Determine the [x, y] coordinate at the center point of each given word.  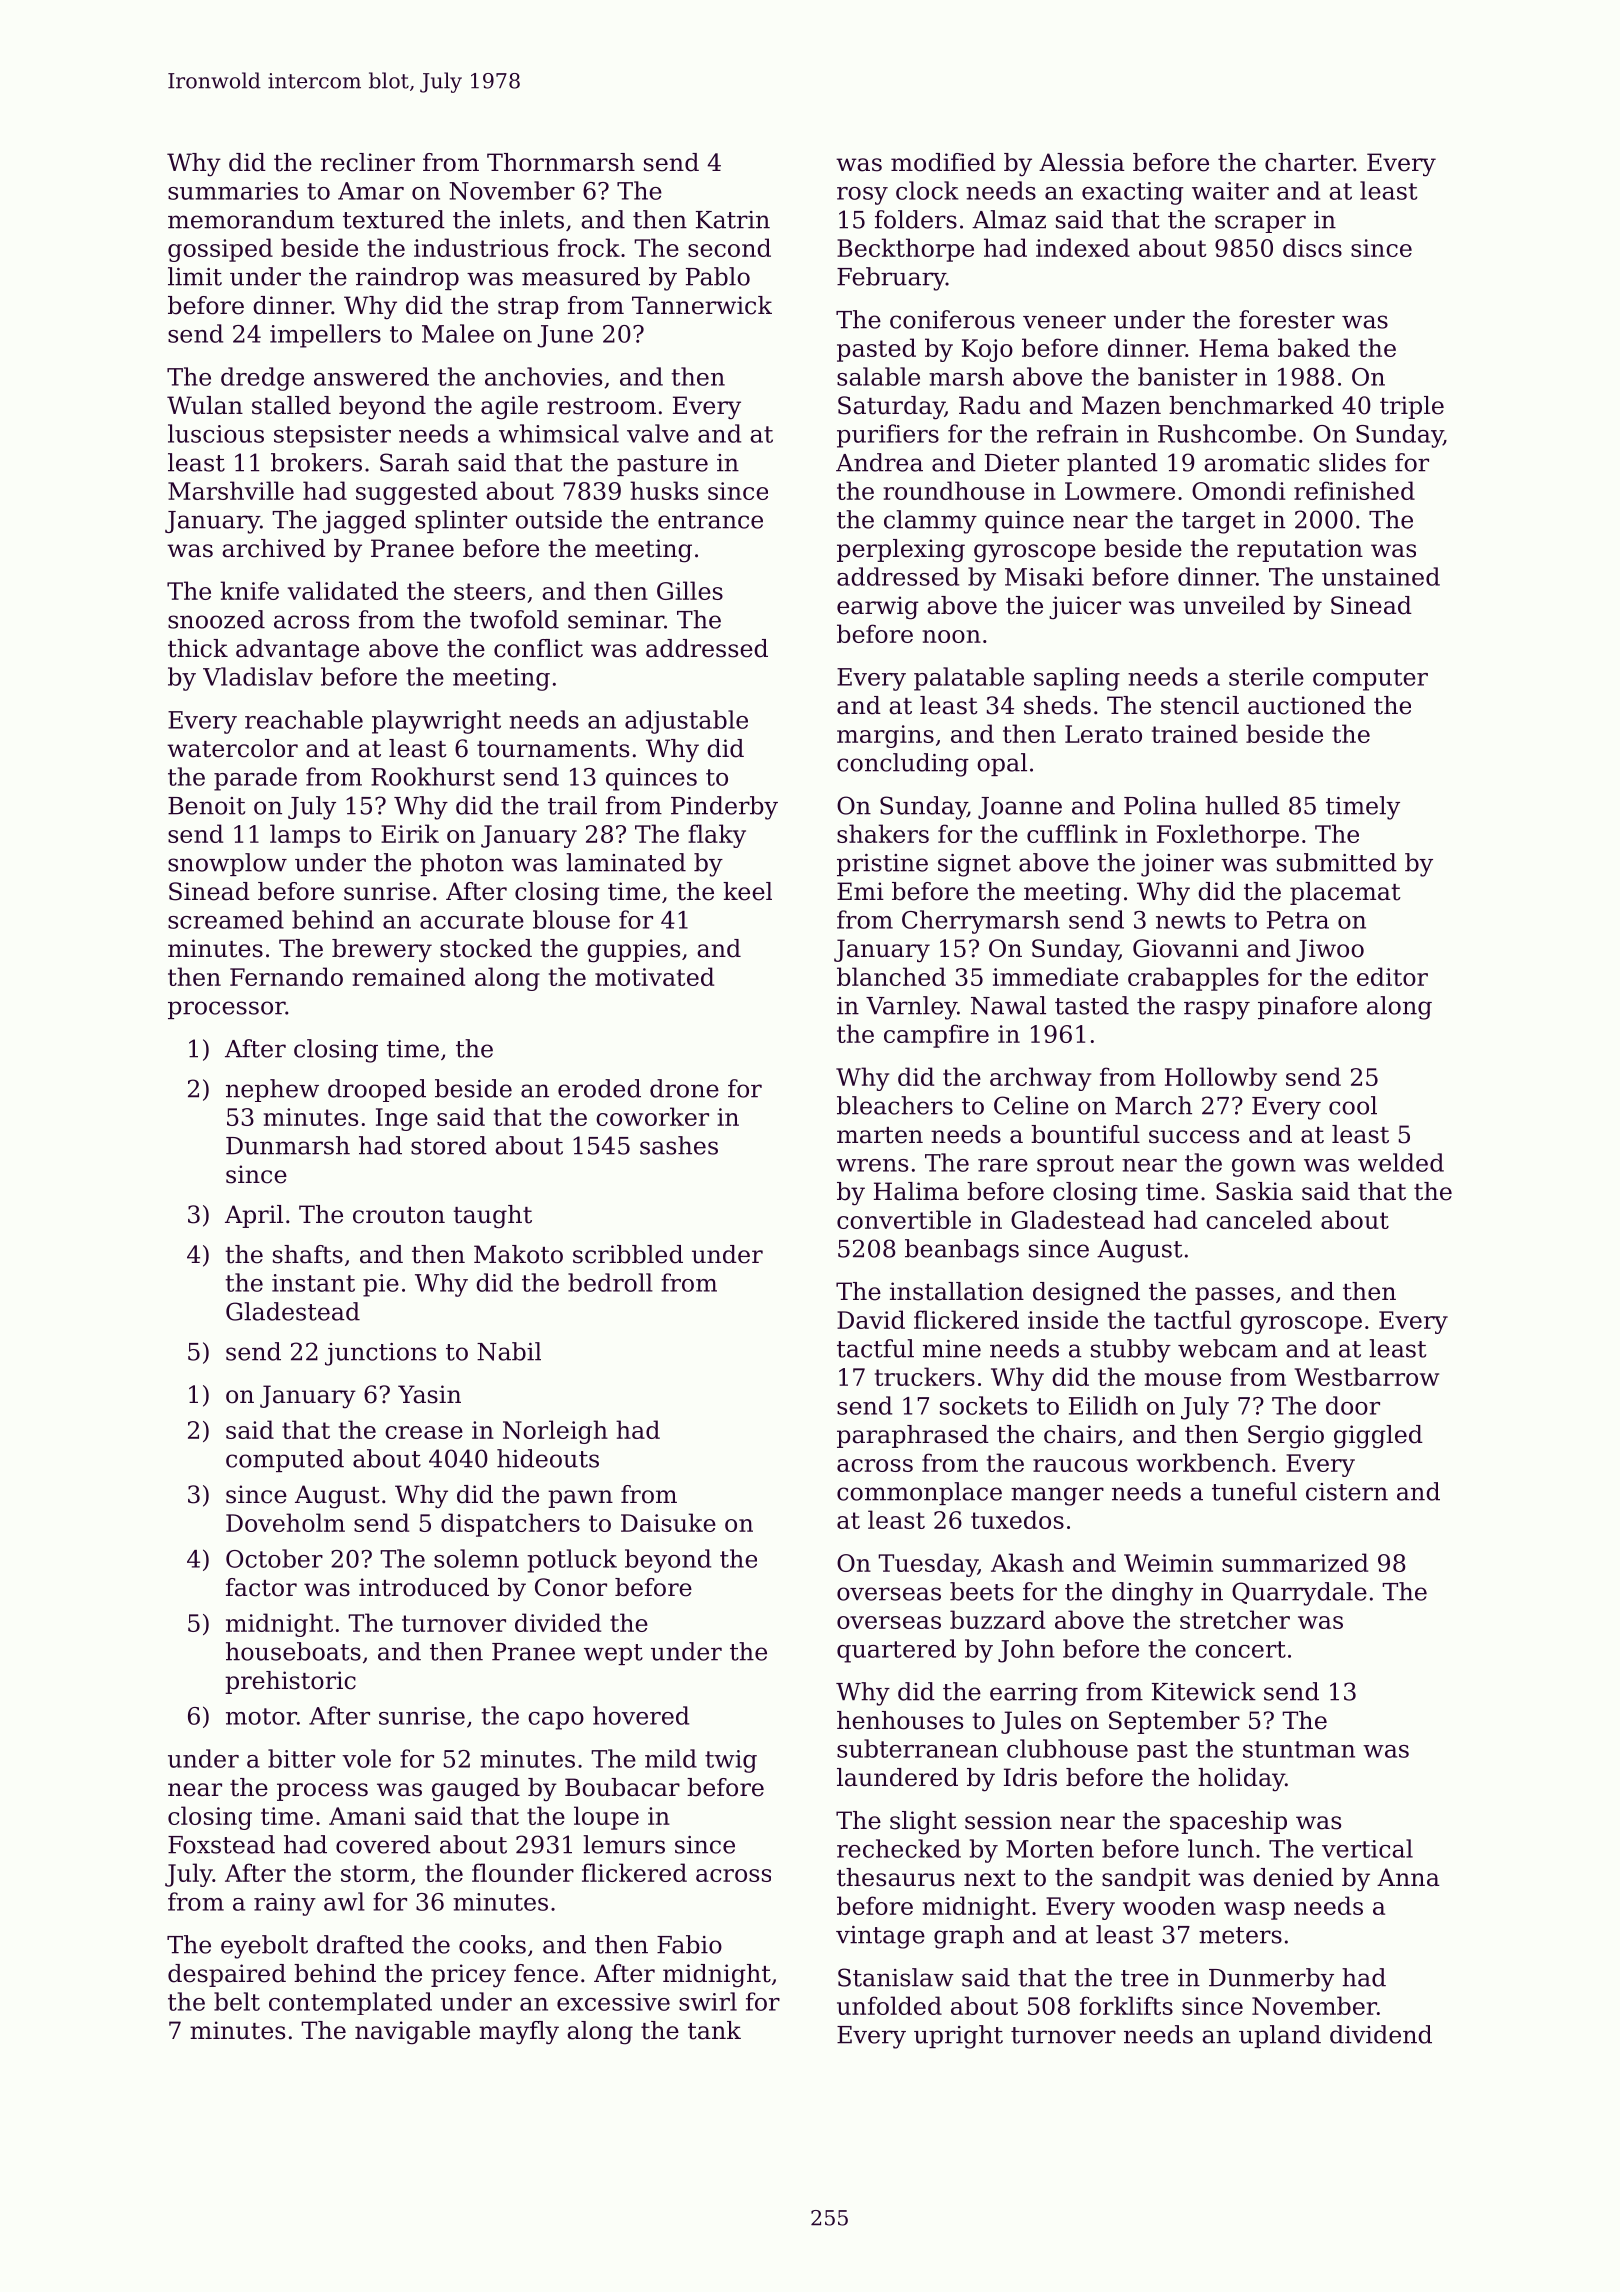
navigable [412, 2033]
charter [1309, 162]
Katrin [733, 220]
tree [1145, 1978]
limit [195, 276]
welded [1401, 1162]
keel [747, 891]
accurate [472, 920]
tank [714, 2030]
